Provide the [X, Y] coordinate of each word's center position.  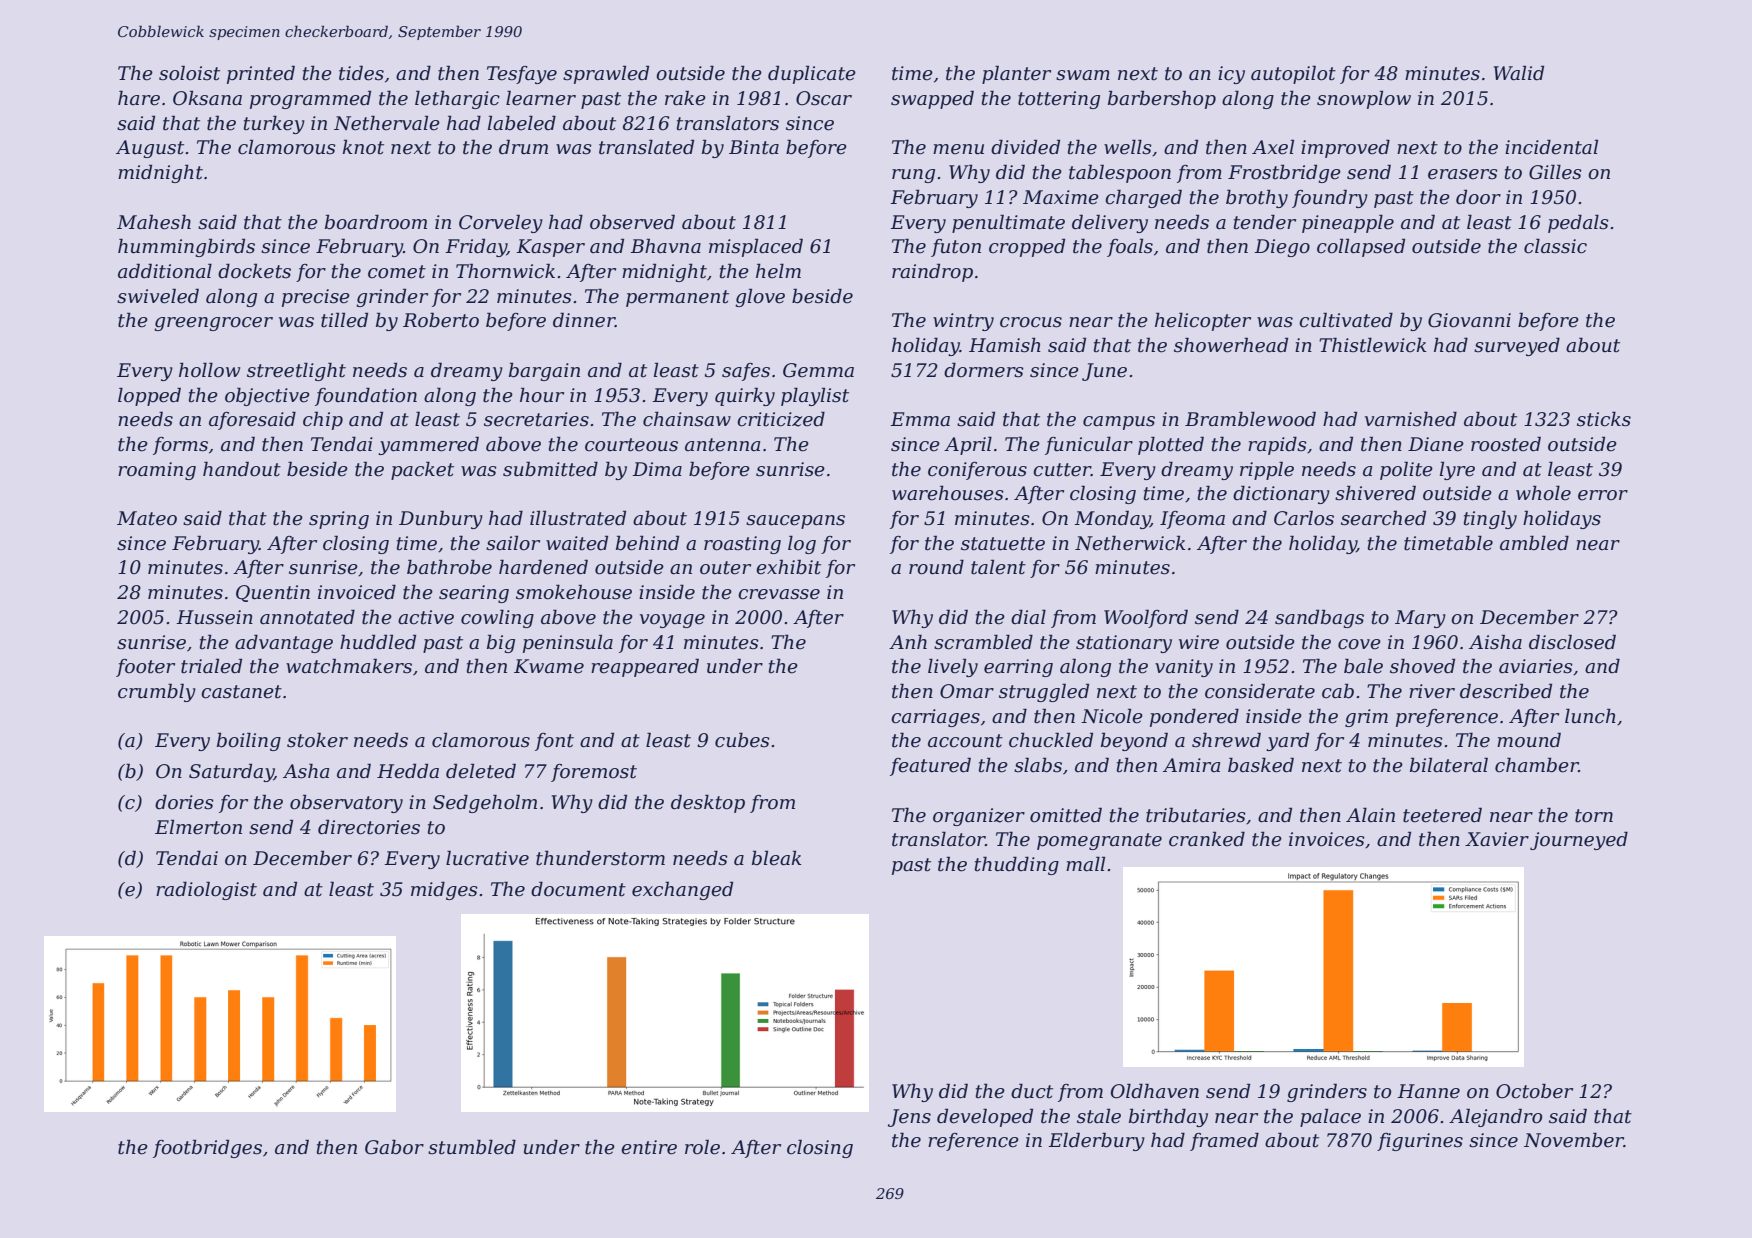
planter [1016, 74]
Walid [1519, 73]
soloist [189, 73]
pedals [1578, 223]
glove [760, 297]
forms [180, 446]
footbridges [207, 1148]
